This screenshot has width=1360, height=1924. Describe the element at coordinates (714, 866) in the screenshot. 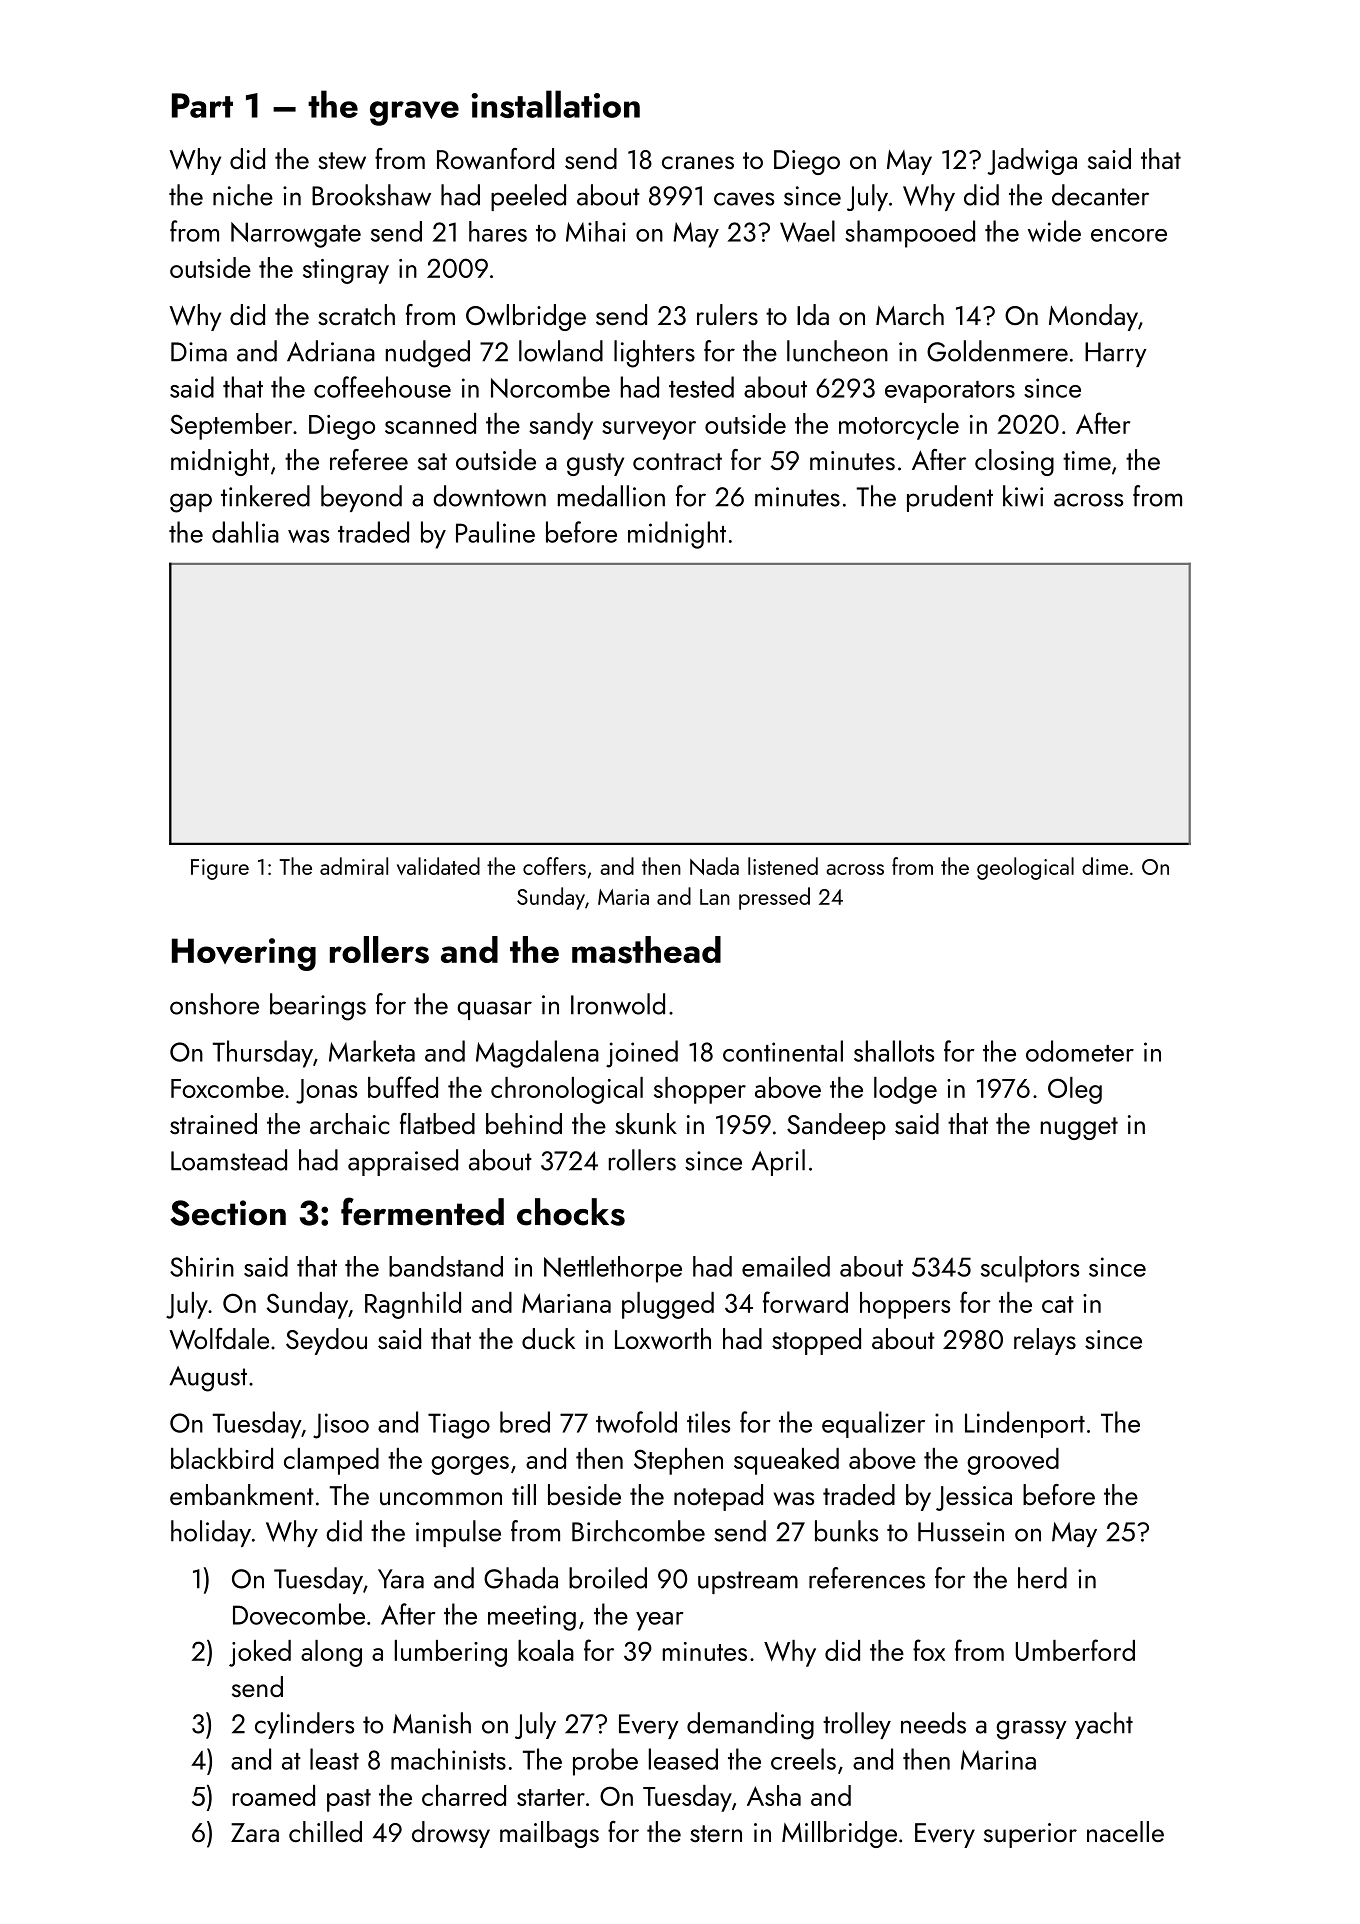

I see `Nada` at that location.
